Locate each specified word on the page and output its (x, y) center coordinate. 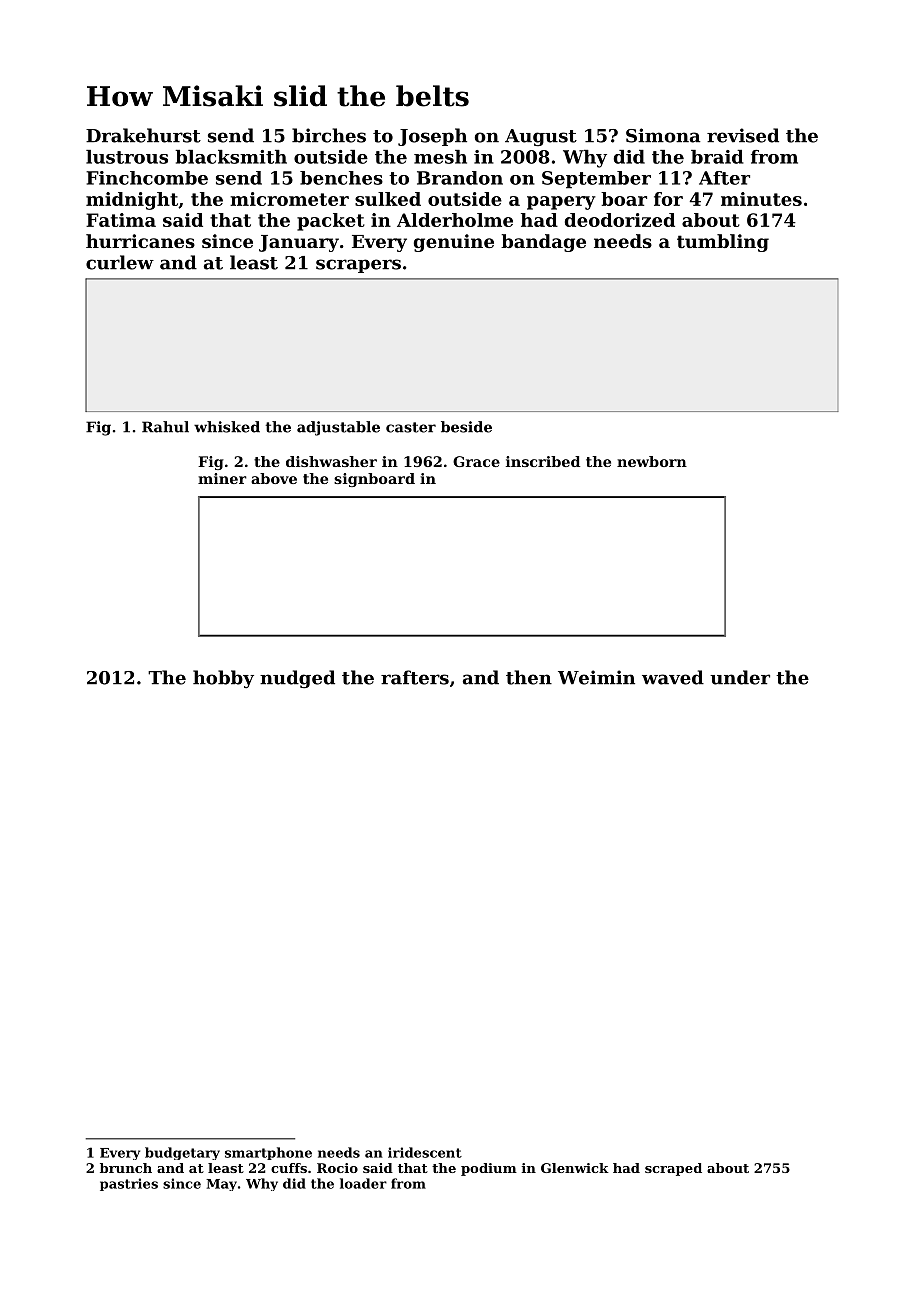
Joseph (432, 137)
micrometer (289, 199)
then (529, 677)
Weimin (596, 677)
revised (743, 135)
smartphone (268, 1153)
